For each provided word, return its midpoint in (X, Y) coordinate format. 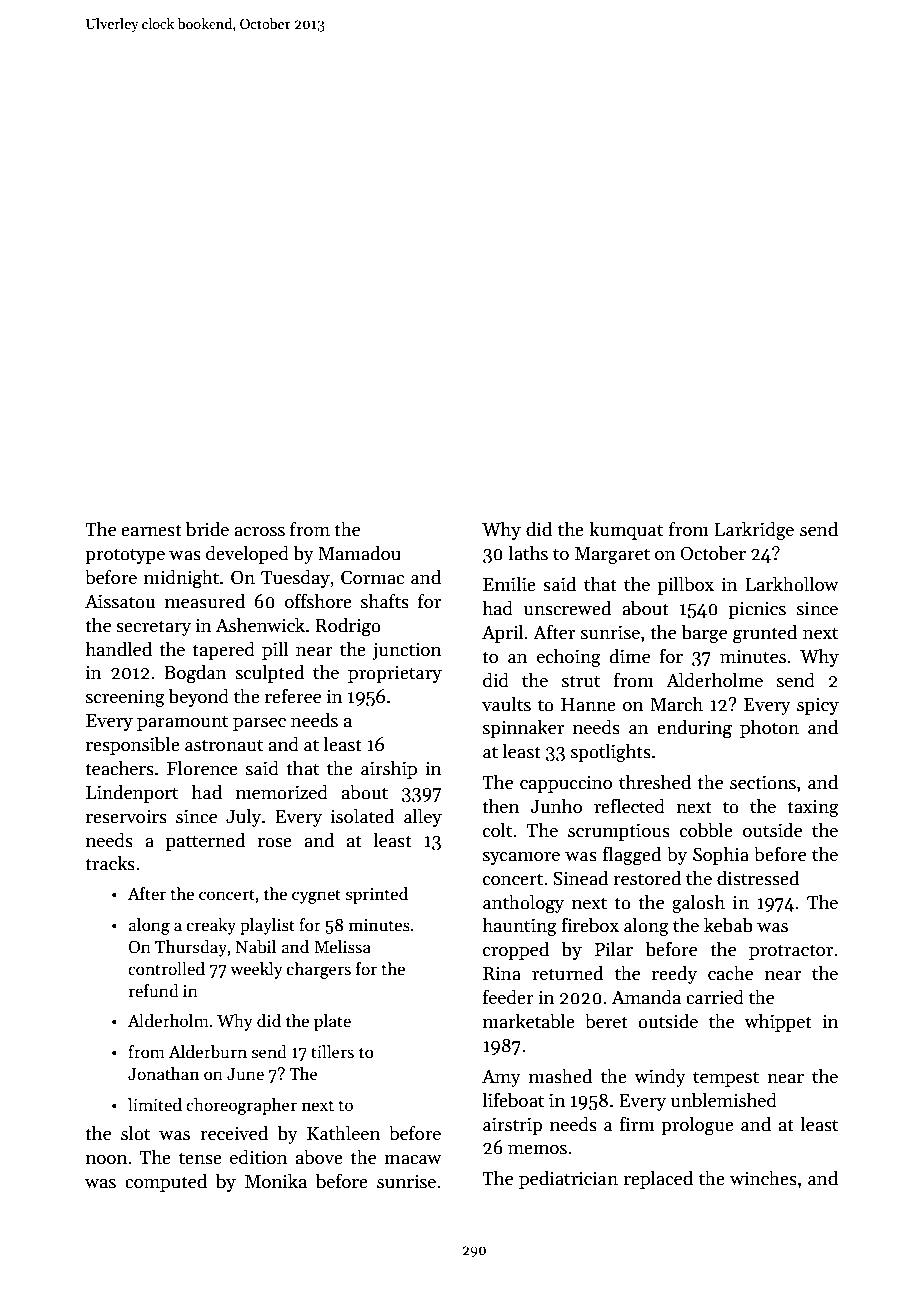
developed (247, 554)
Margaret (612, 556)
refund (154, 991)
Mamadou (359, 553)
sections (763, 782)
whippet (778, 1022)
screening (125, 698)
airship (389, 769)
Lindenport (132, 793)
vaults (506, 704)
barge (704, 634)
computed (166, 1182)
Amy (501, 1078)
